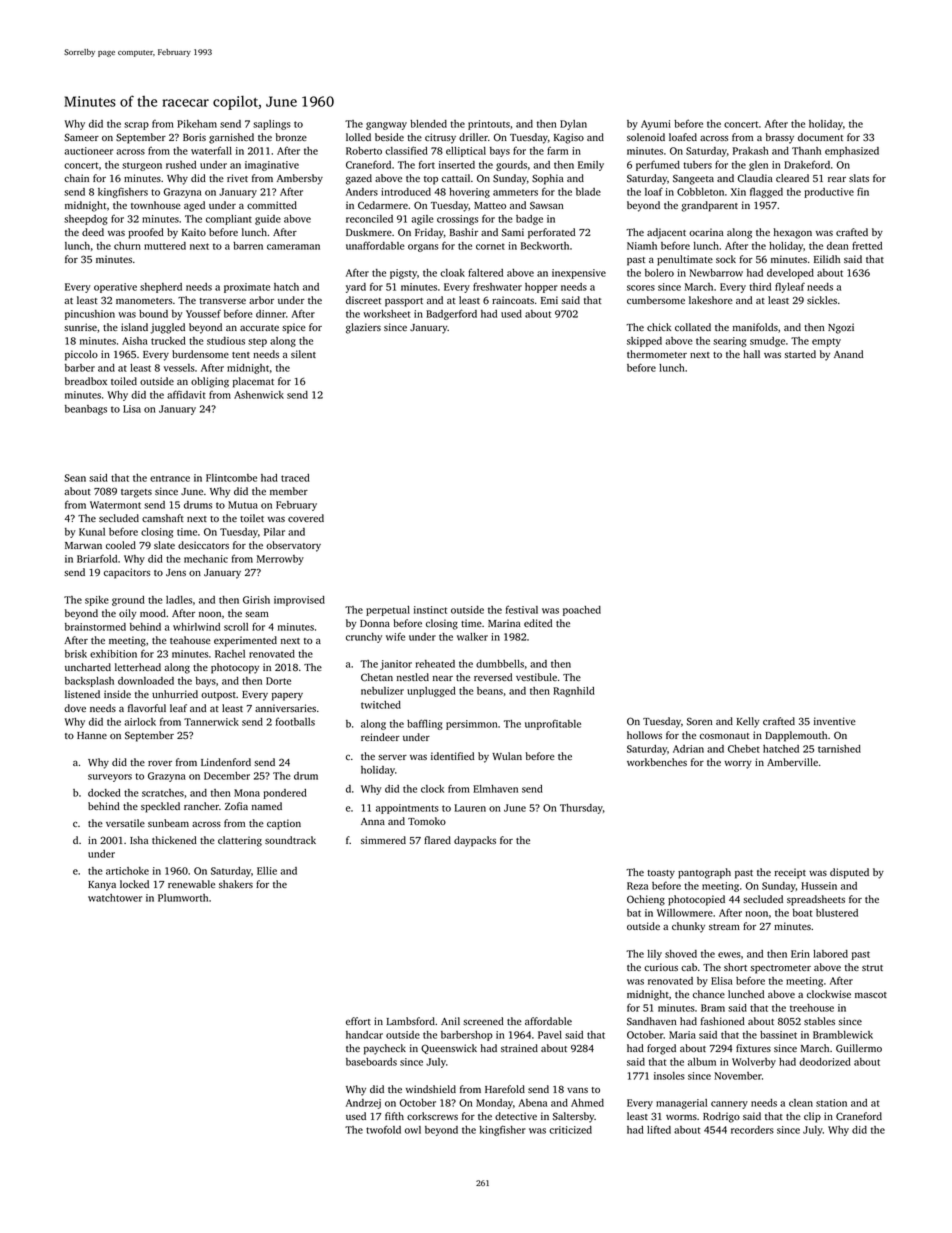 The height and width of the screenshot is (1233, 952). Describe the element at coordinates (752, 1130) in the screenshot. I see `recorders` at that location.
